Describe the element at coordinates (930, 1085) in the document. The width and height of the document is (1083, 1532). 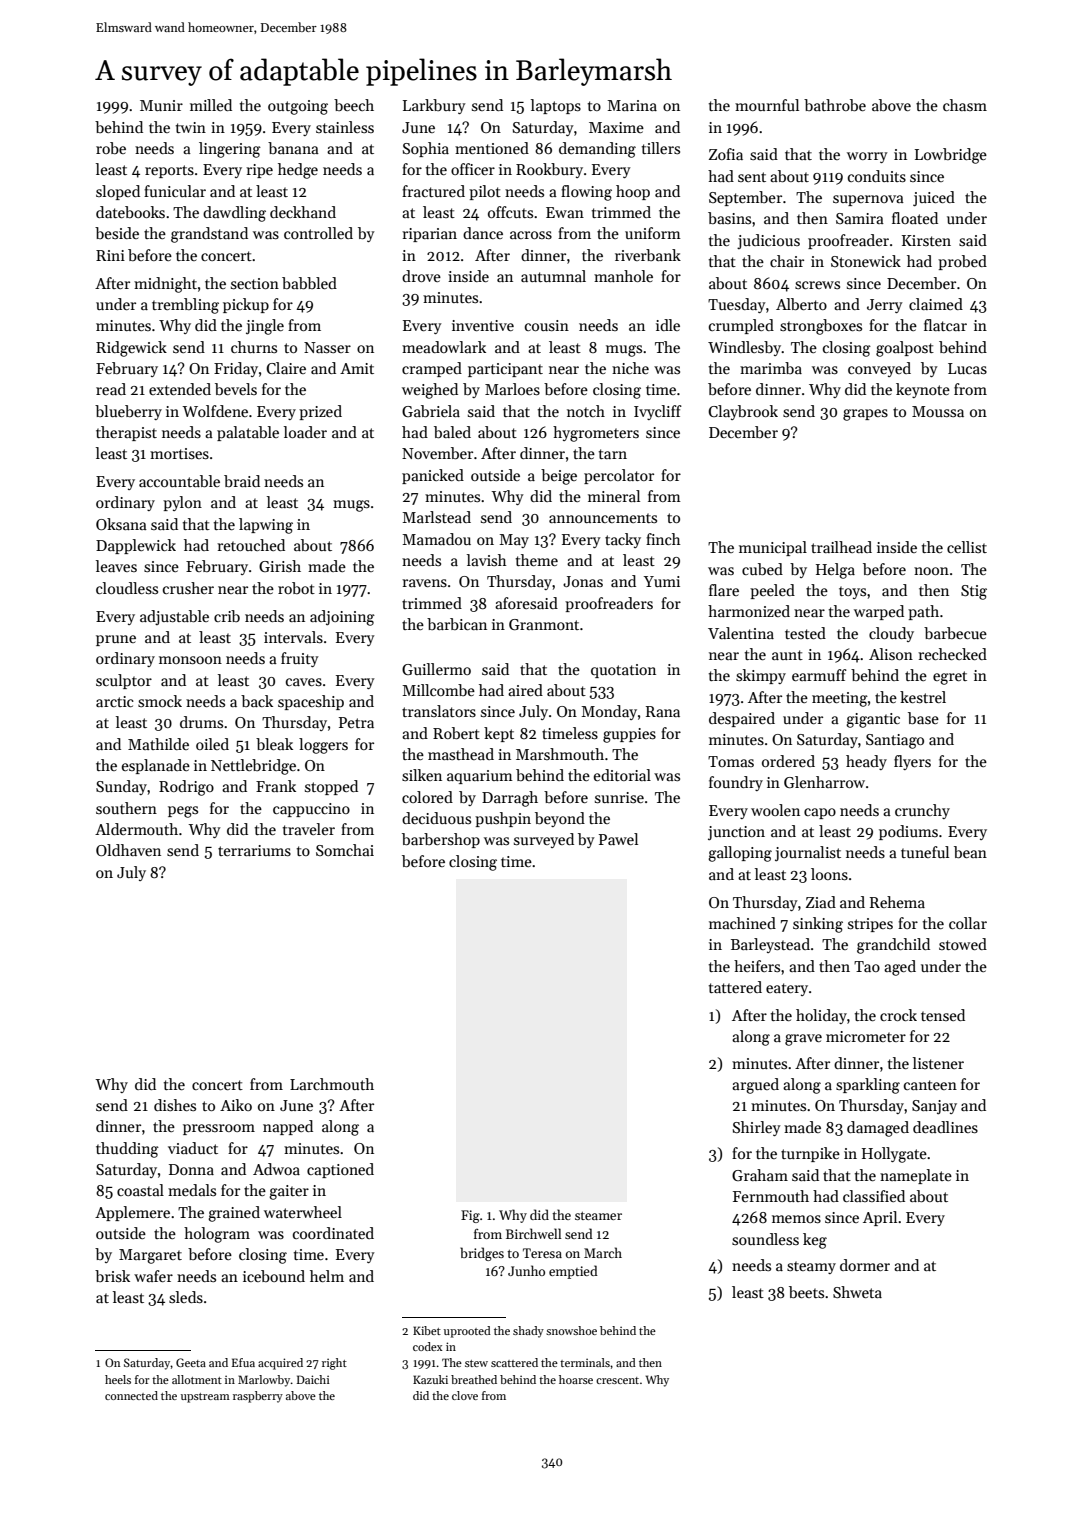
I see `canteen` at that location.
